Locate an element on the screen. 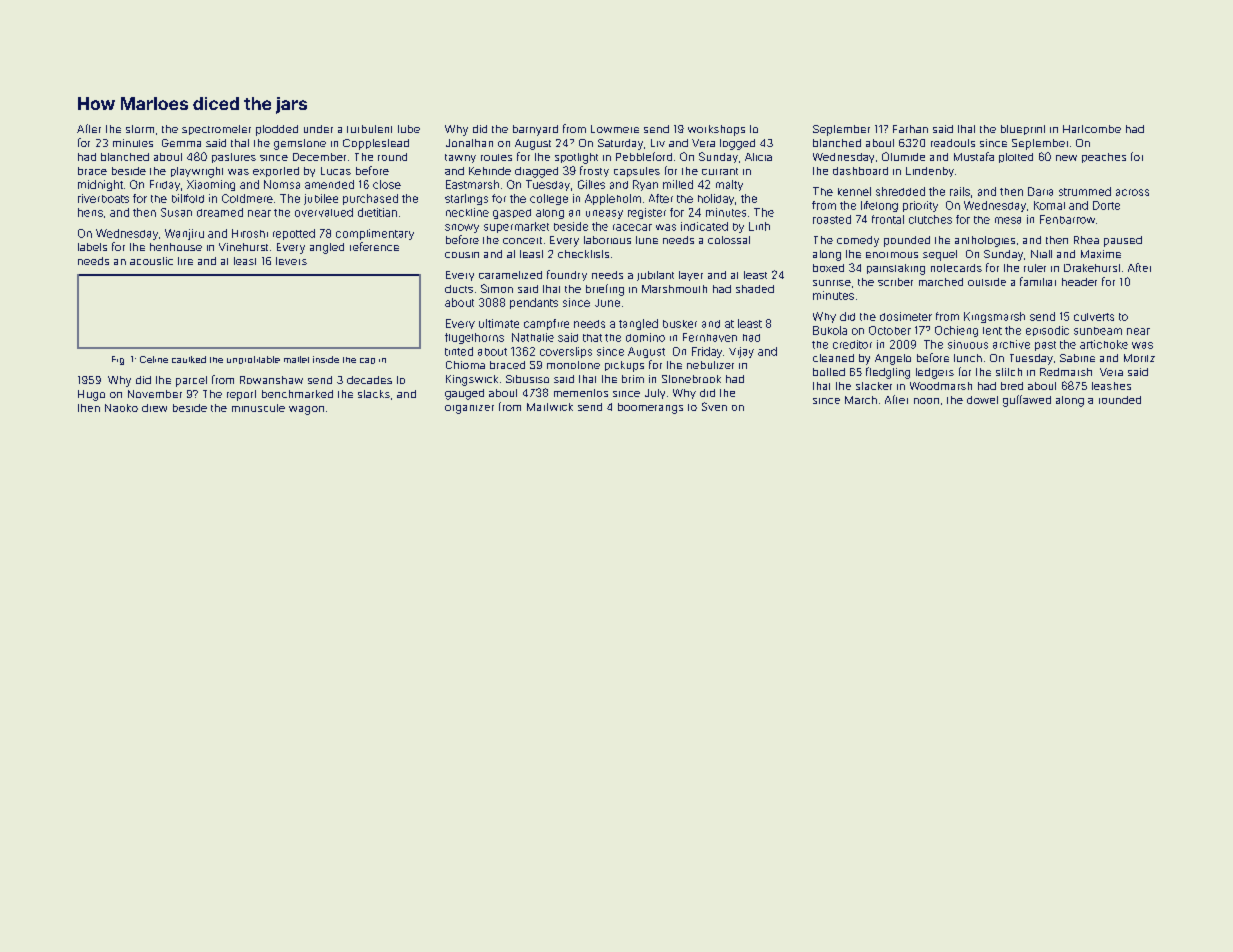 The height and width of the screenshot is (952, 1233). nebulizer is located at coordinates (710, 365).
